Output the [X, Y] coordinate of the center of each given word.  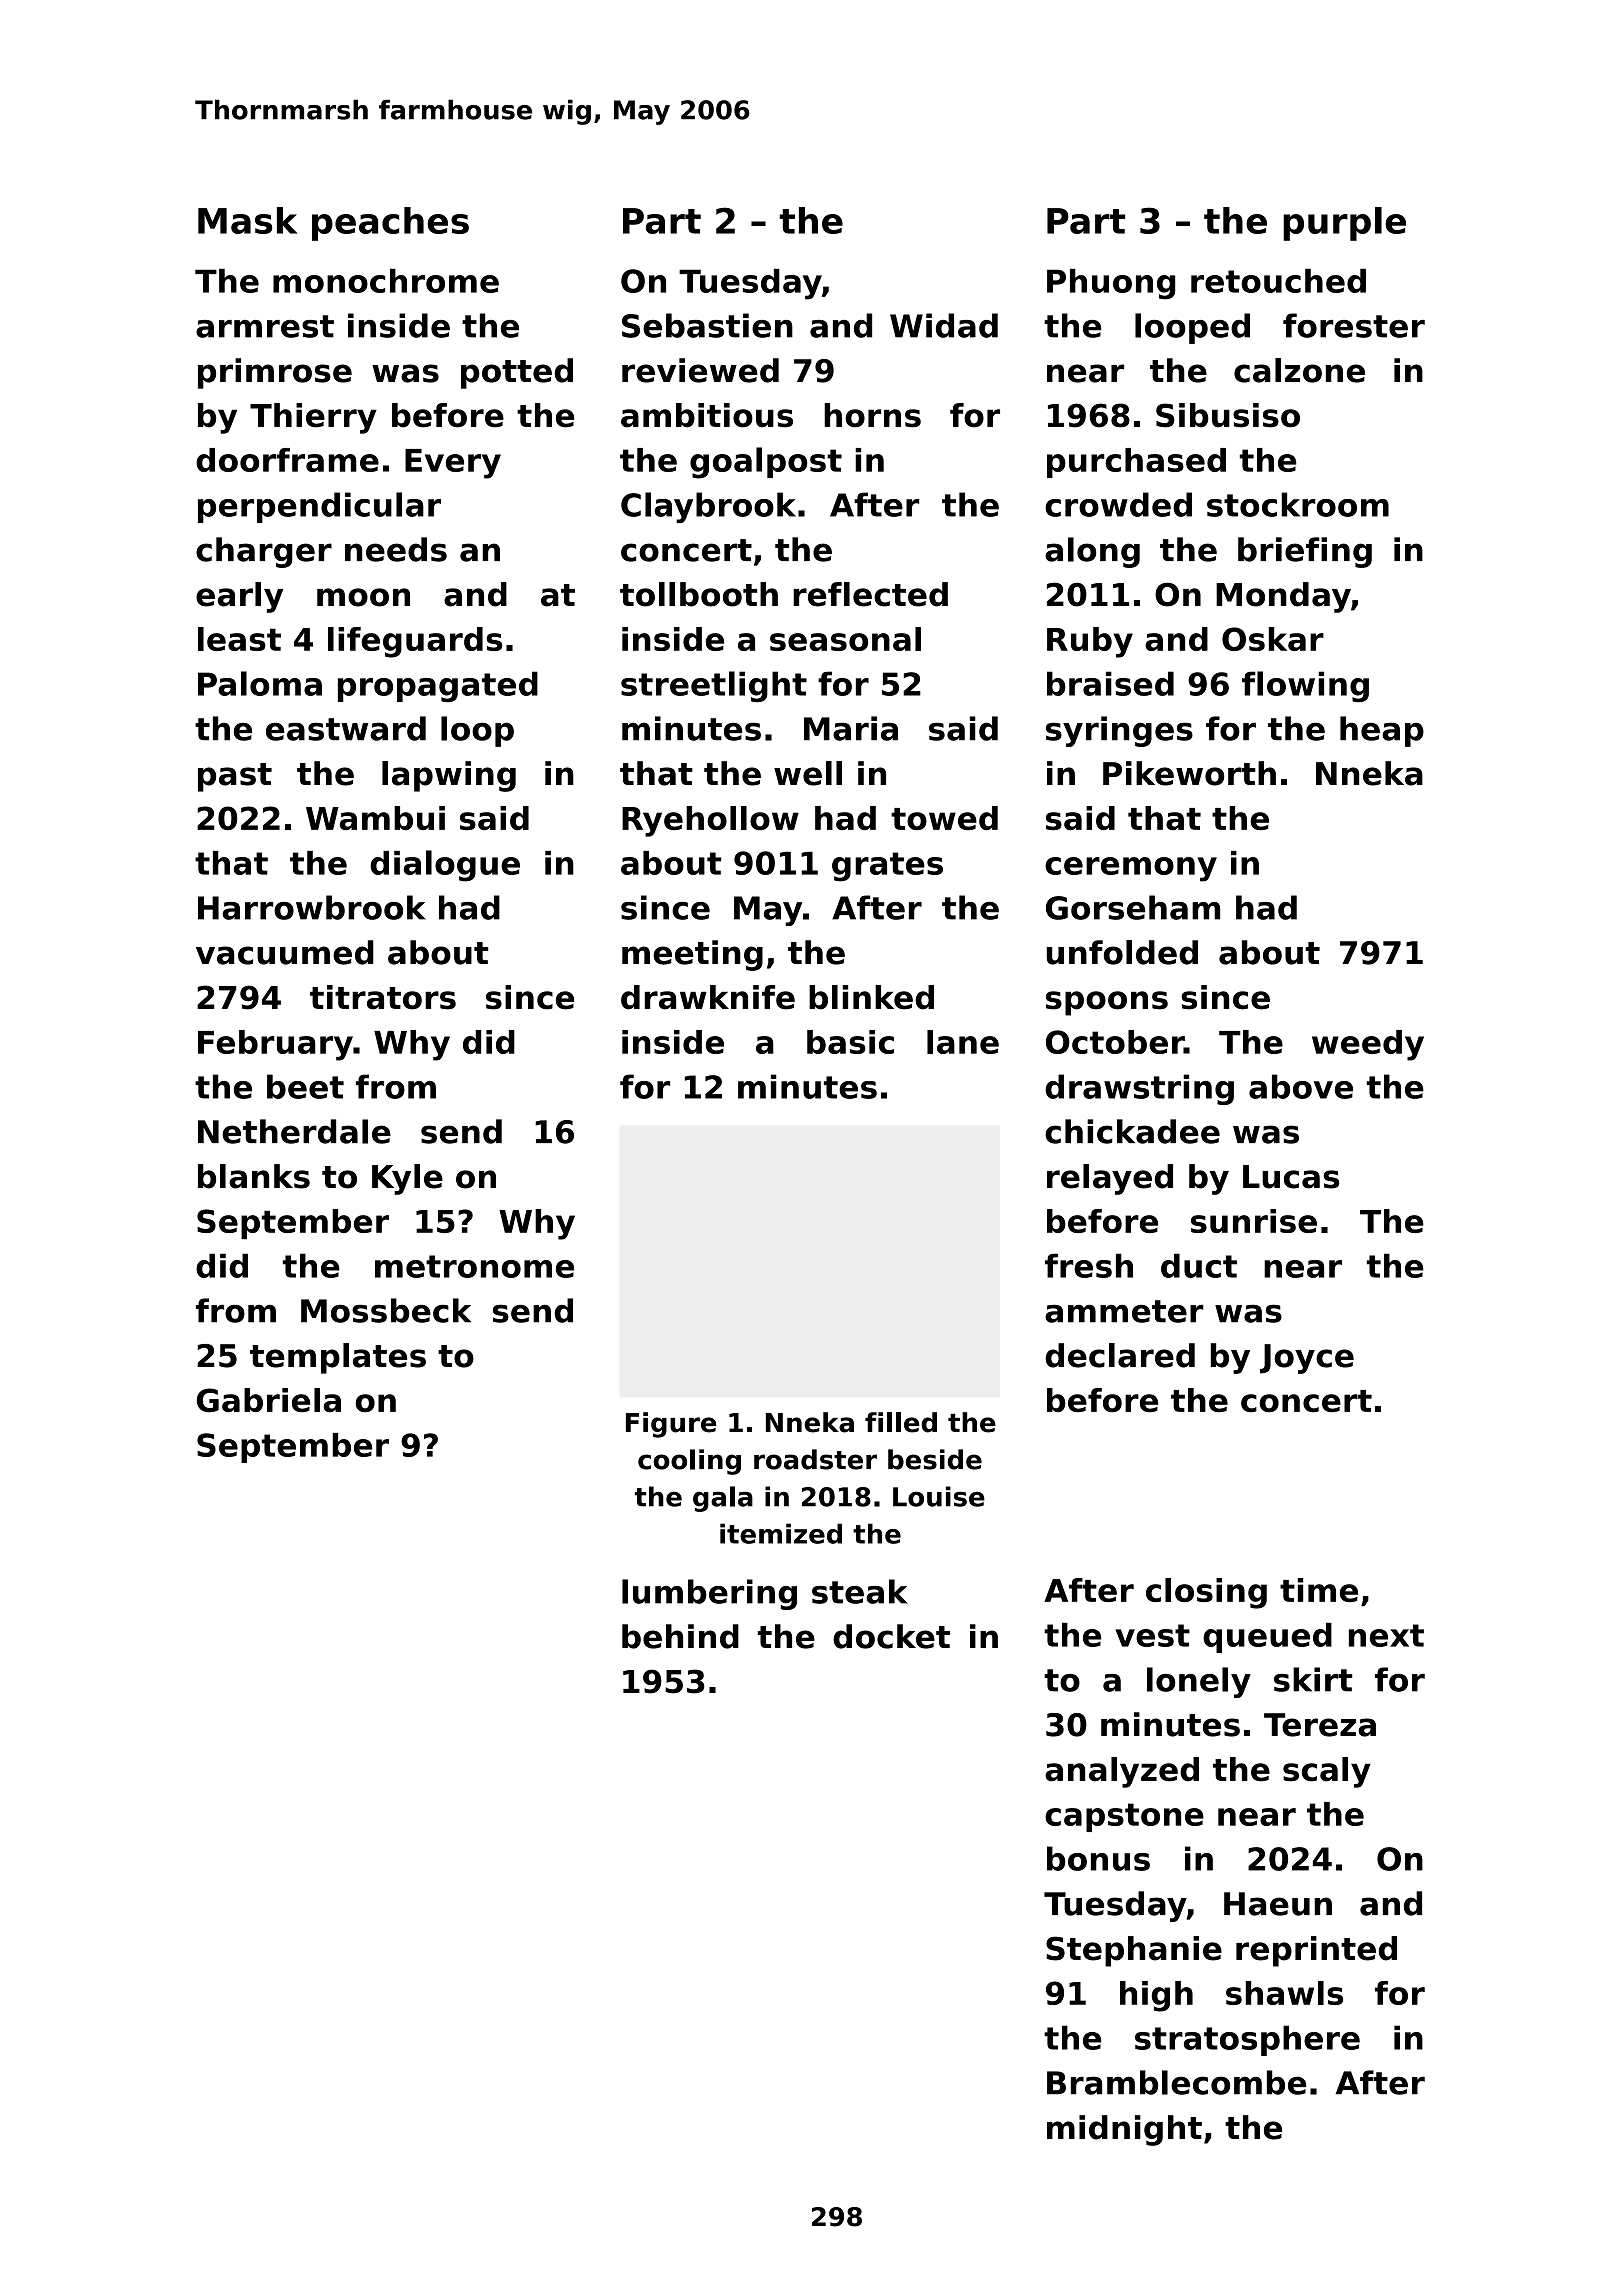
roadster [815, 1459]
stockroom [1298, 504]
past [235, 777]
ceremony [1131, 869]
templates [338, 1358]
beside [935, 1459]
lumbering [709, 1594]
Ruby [1090, 642]
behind [680, 1636]
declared [1120, 1355]
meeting [692, 955]
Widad [944, 325]
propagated [438, 686]
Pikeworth [1189, 773]
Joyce [1307, 1359]
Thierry [313, 418]
